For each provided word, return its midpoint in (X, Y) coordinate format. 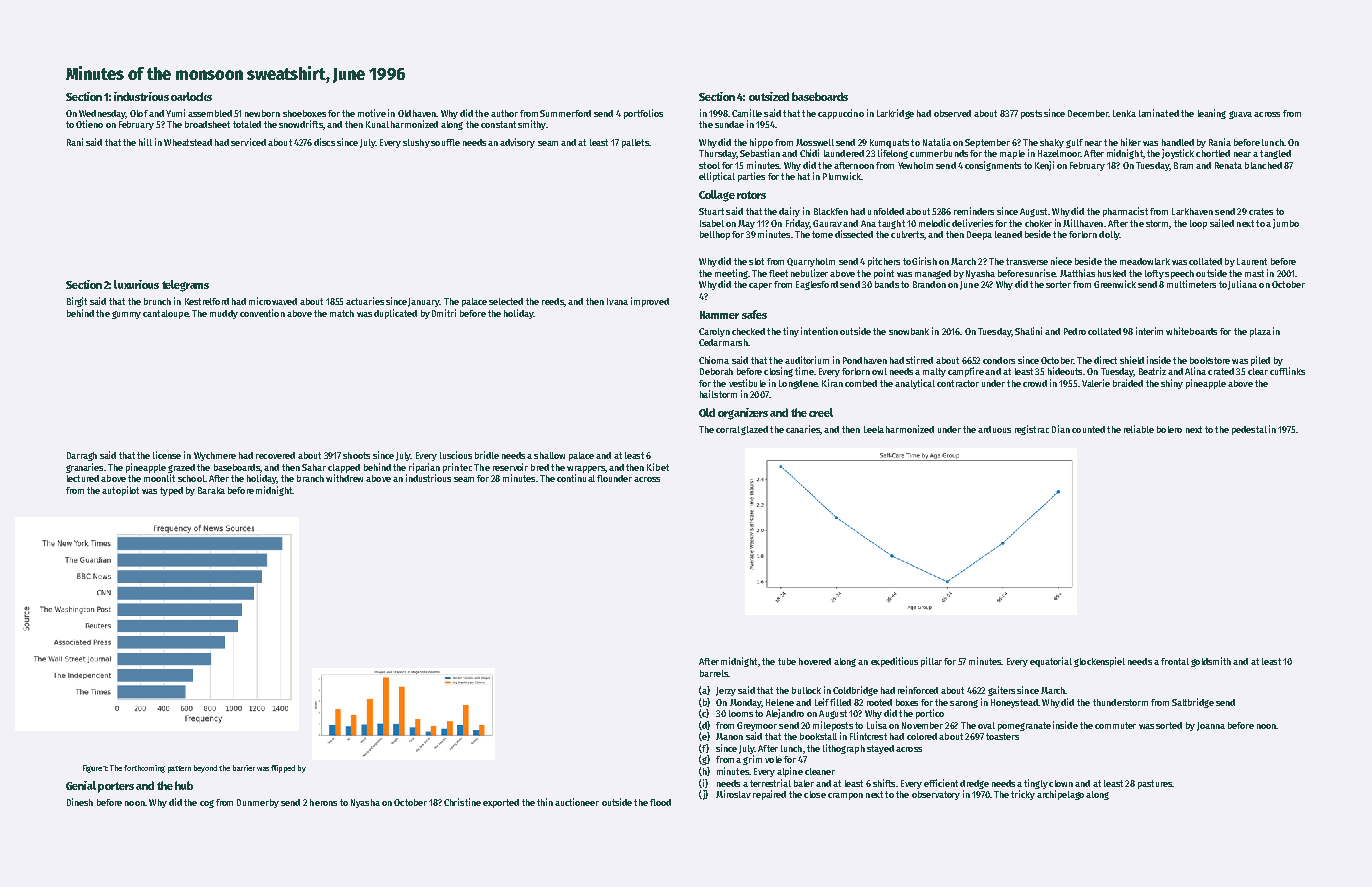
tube (787, 661)
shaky (1052, 143)
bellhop (715, 235)
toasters (1002, 736)
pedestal (1249, 430)
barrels (714, 673)
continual (576, 478)
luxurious (136, 284)
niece (1061, 261)
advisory (517, 143)
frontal (1175, 661)
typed (171, 491)
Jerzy (726, 691)
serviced (248, 142)
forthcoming (144, 769)
